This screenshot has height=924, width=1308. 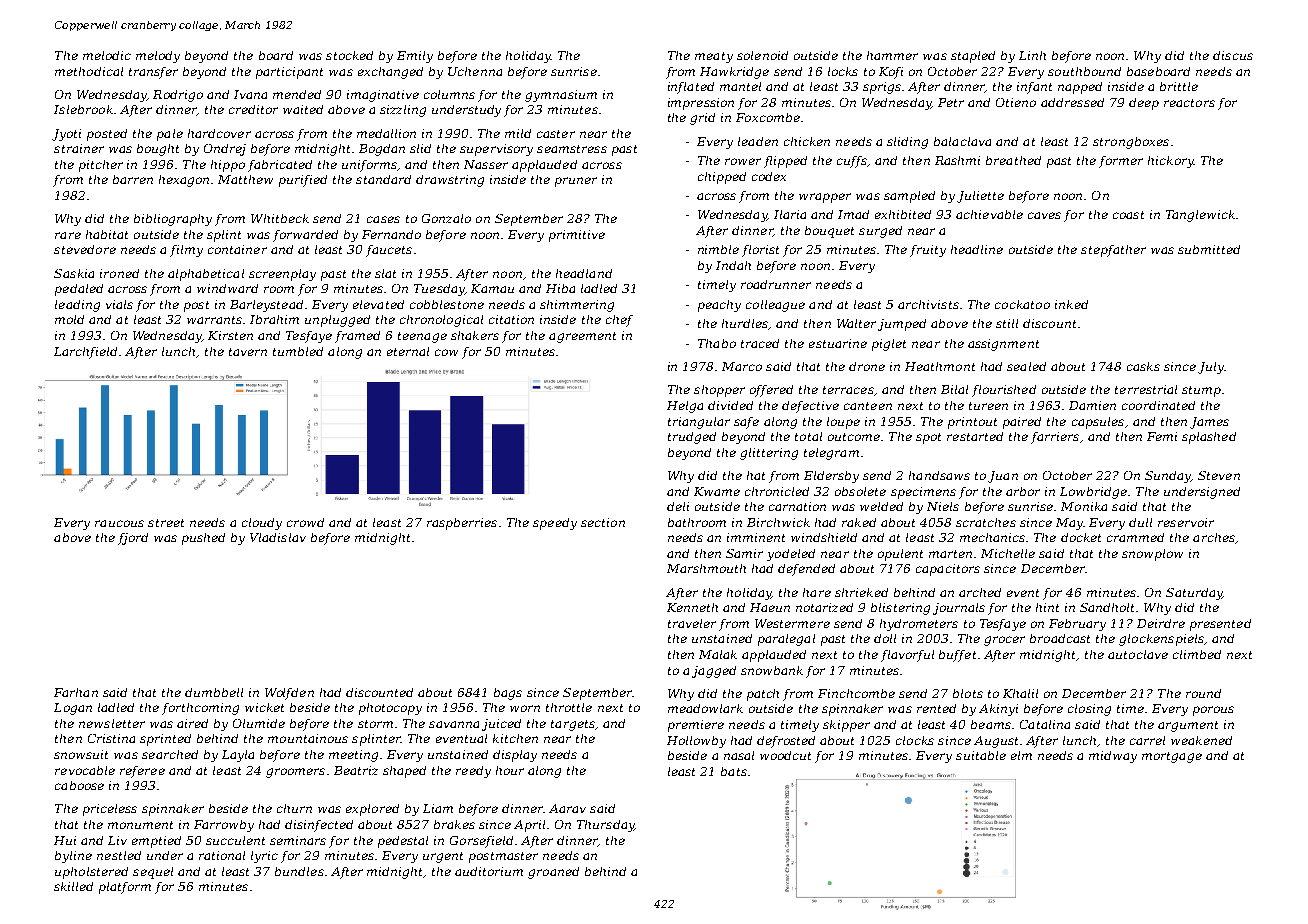 I want to click on gymnasium, so click(x=561, y=96).
